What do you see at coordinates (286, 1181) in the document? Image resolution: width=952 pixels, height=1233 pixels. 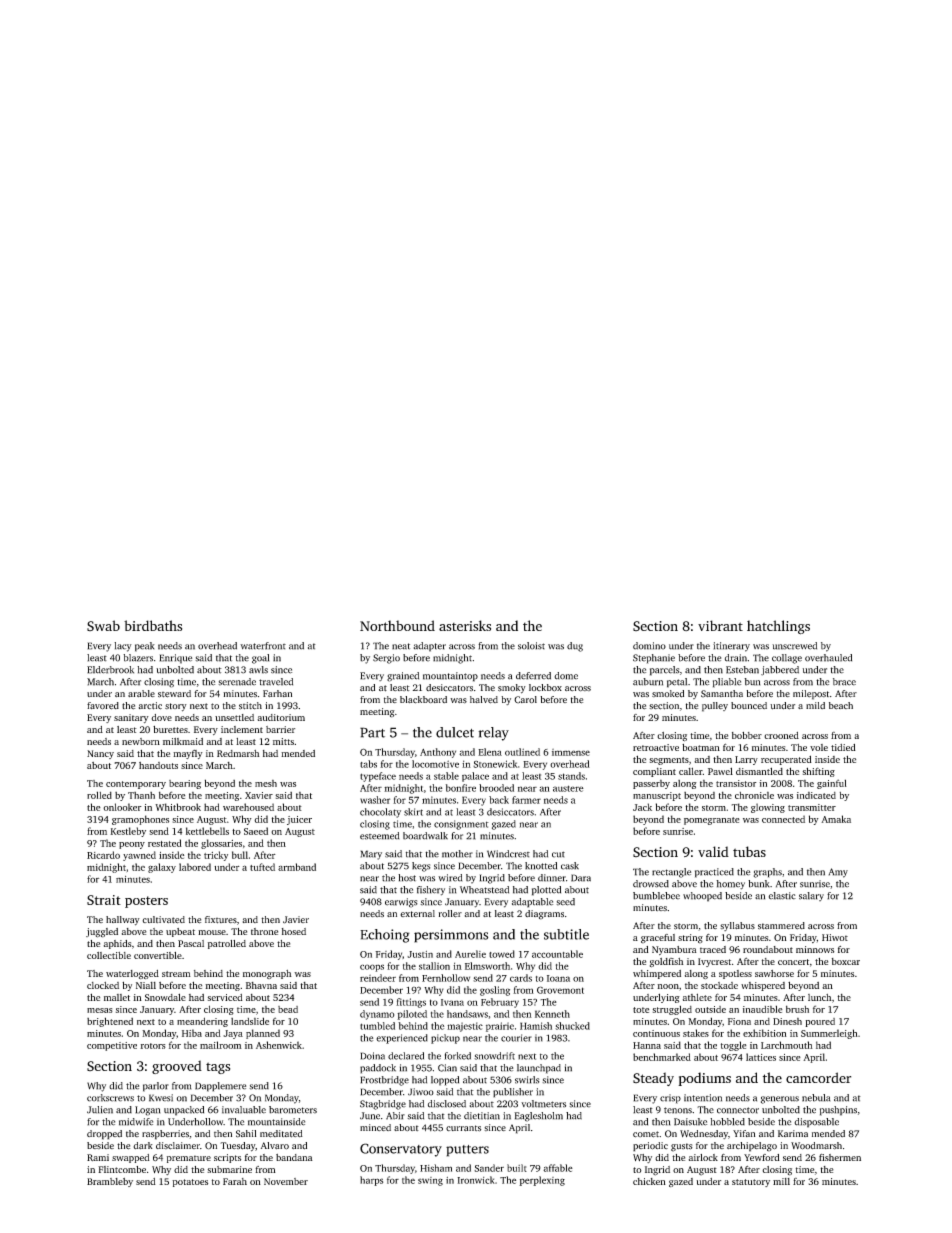 I see `November` at bounding box center [286, 1181].
